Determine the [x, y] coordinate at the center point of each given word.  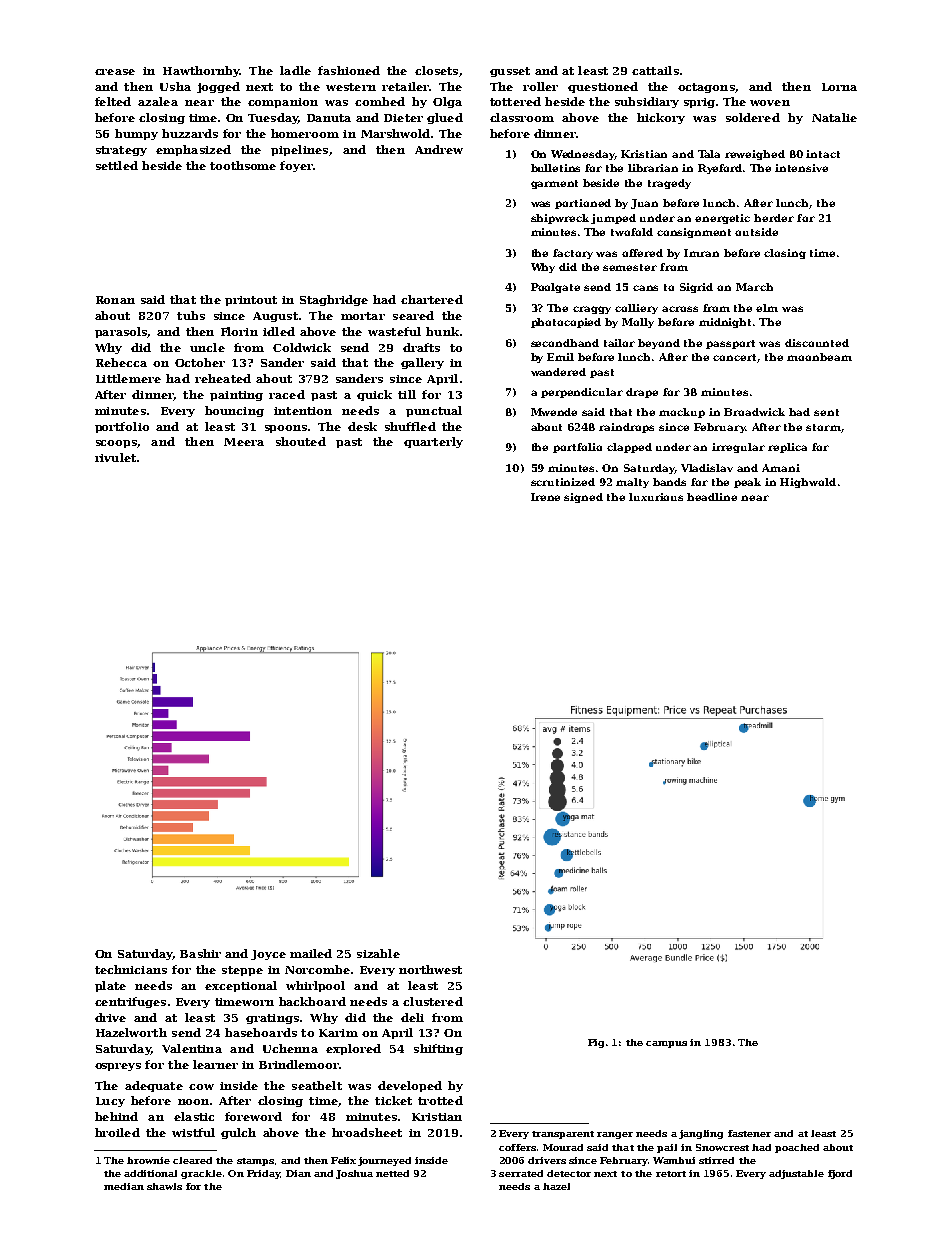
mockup [682, 413]
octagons [706, 88]
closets [436, 70]
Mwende [554, 412]
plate [110, 986]
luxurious [656, 497]
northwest [430, 969]
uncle [207, 347]
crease [115, 72]
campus [666, 1044]
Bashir [200, 953]
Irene [545, 497]
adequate [154, 1086]
